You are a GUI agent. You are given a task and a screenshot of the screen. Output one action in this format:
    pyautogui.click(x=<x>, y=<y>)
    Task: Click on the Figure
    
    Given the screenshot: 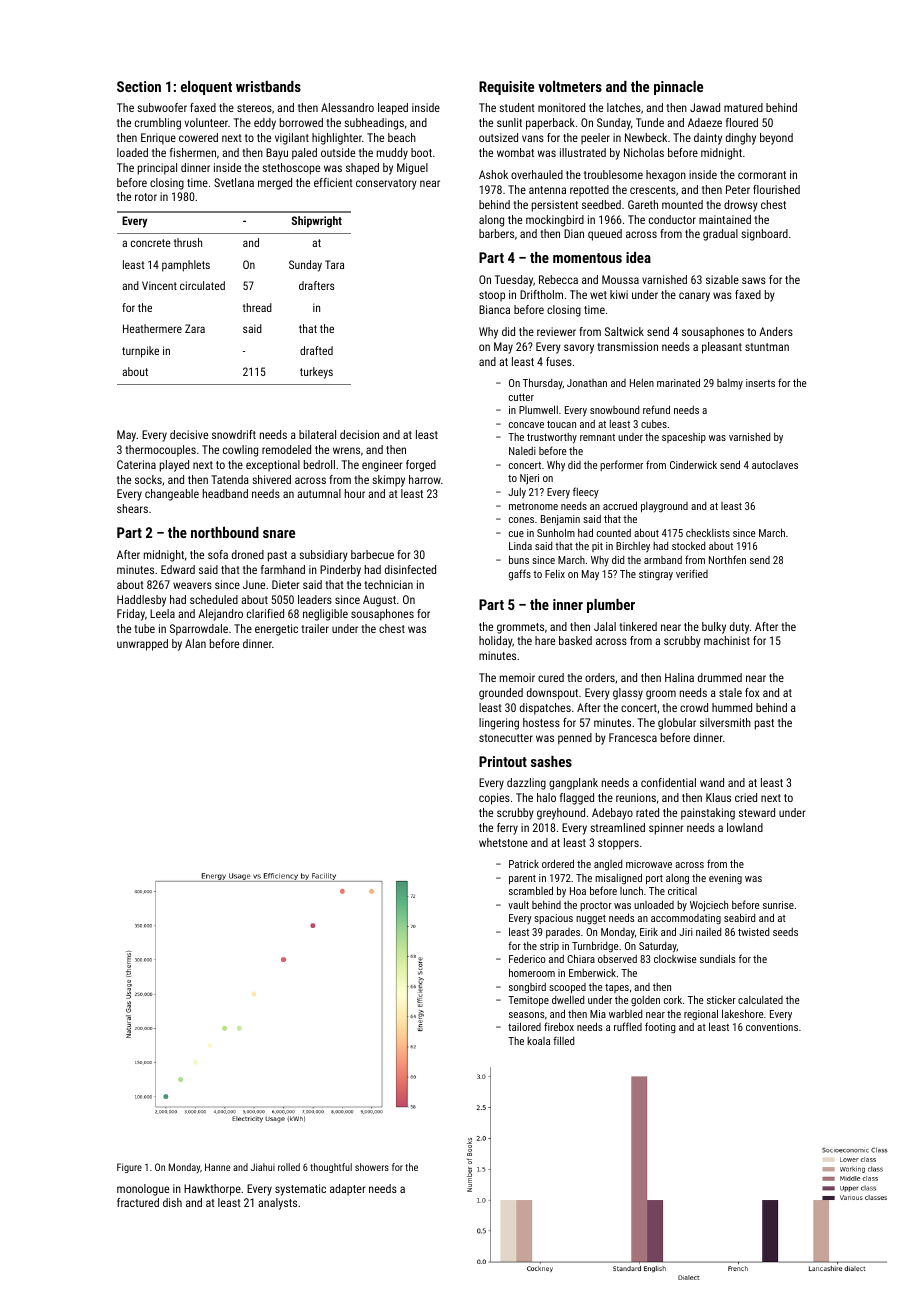 What is the action you would take?
    pyautogui.click(x=129, y=1168)
